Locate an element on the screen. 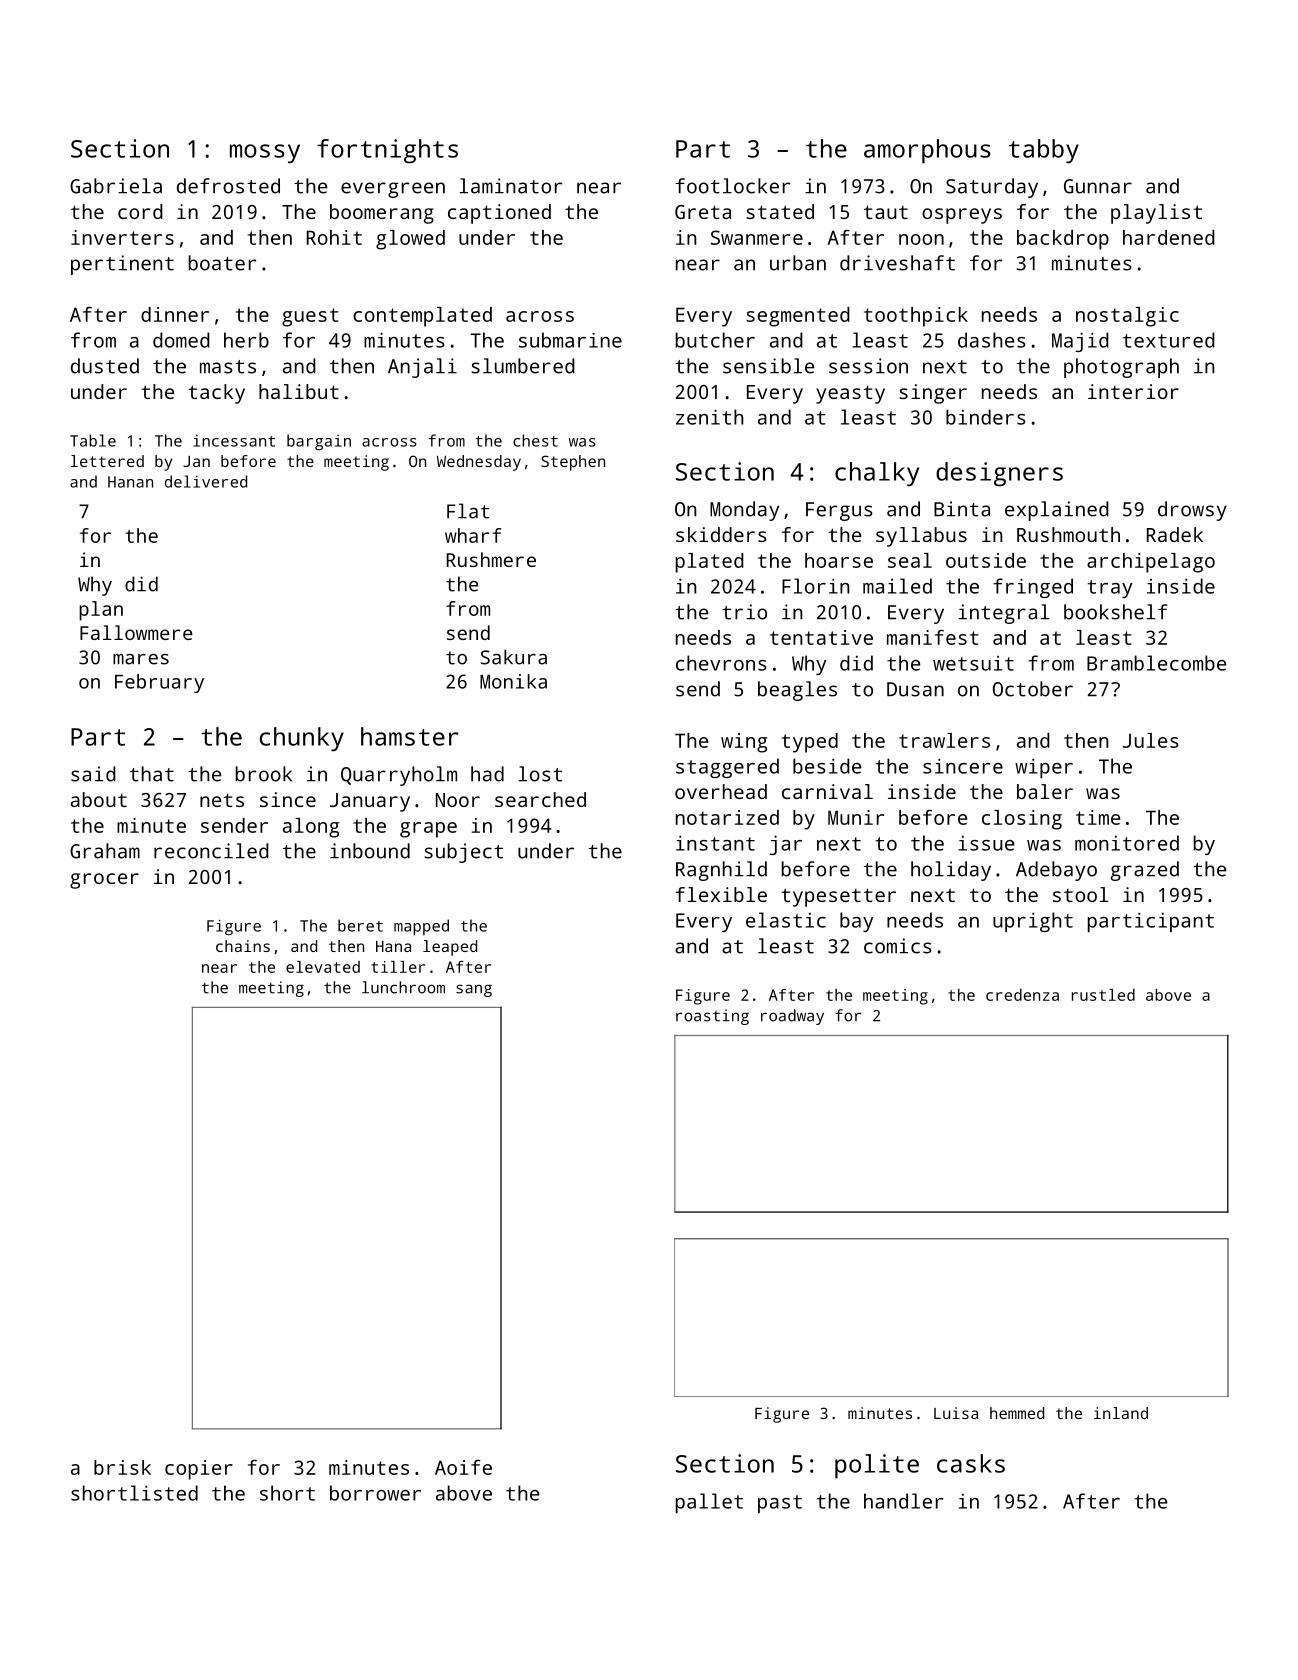 Image resolution: width=1298 pixels, height=1680 pixels. Luisa is located at coordinates (956, 1413).
